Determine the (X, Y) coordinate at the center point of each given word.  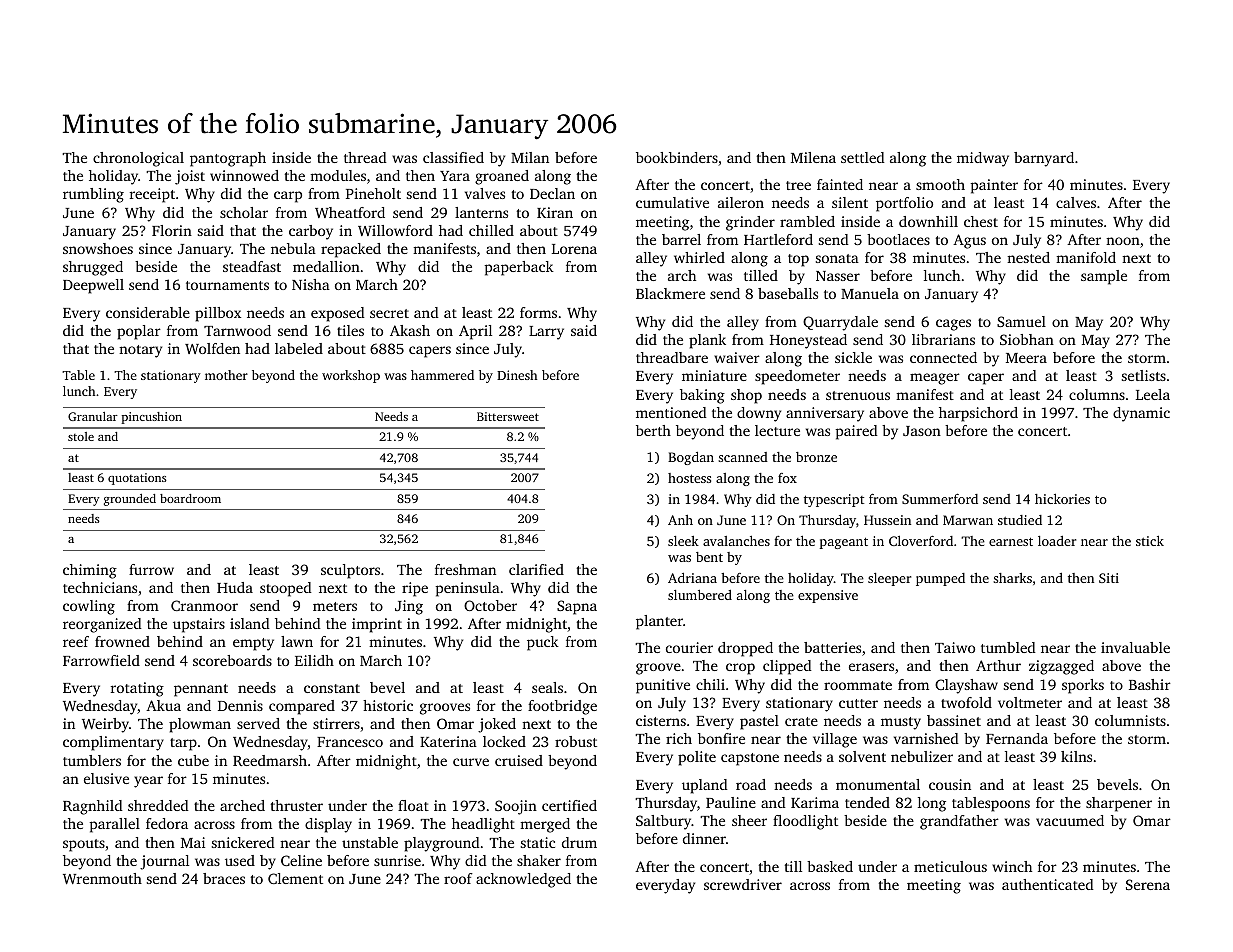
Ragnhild (93, 807)
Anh (680, 520)
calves (1076, 202)
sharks (1012, 578)
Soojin (516, 807)
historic (388, 705)
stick (1150, 541)
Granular (93, 416)
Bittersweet (508, 416)
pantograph (228, 159)
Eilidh (314, 660)
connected (943, 357)
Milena (813, 157)
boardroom (190, 498)
